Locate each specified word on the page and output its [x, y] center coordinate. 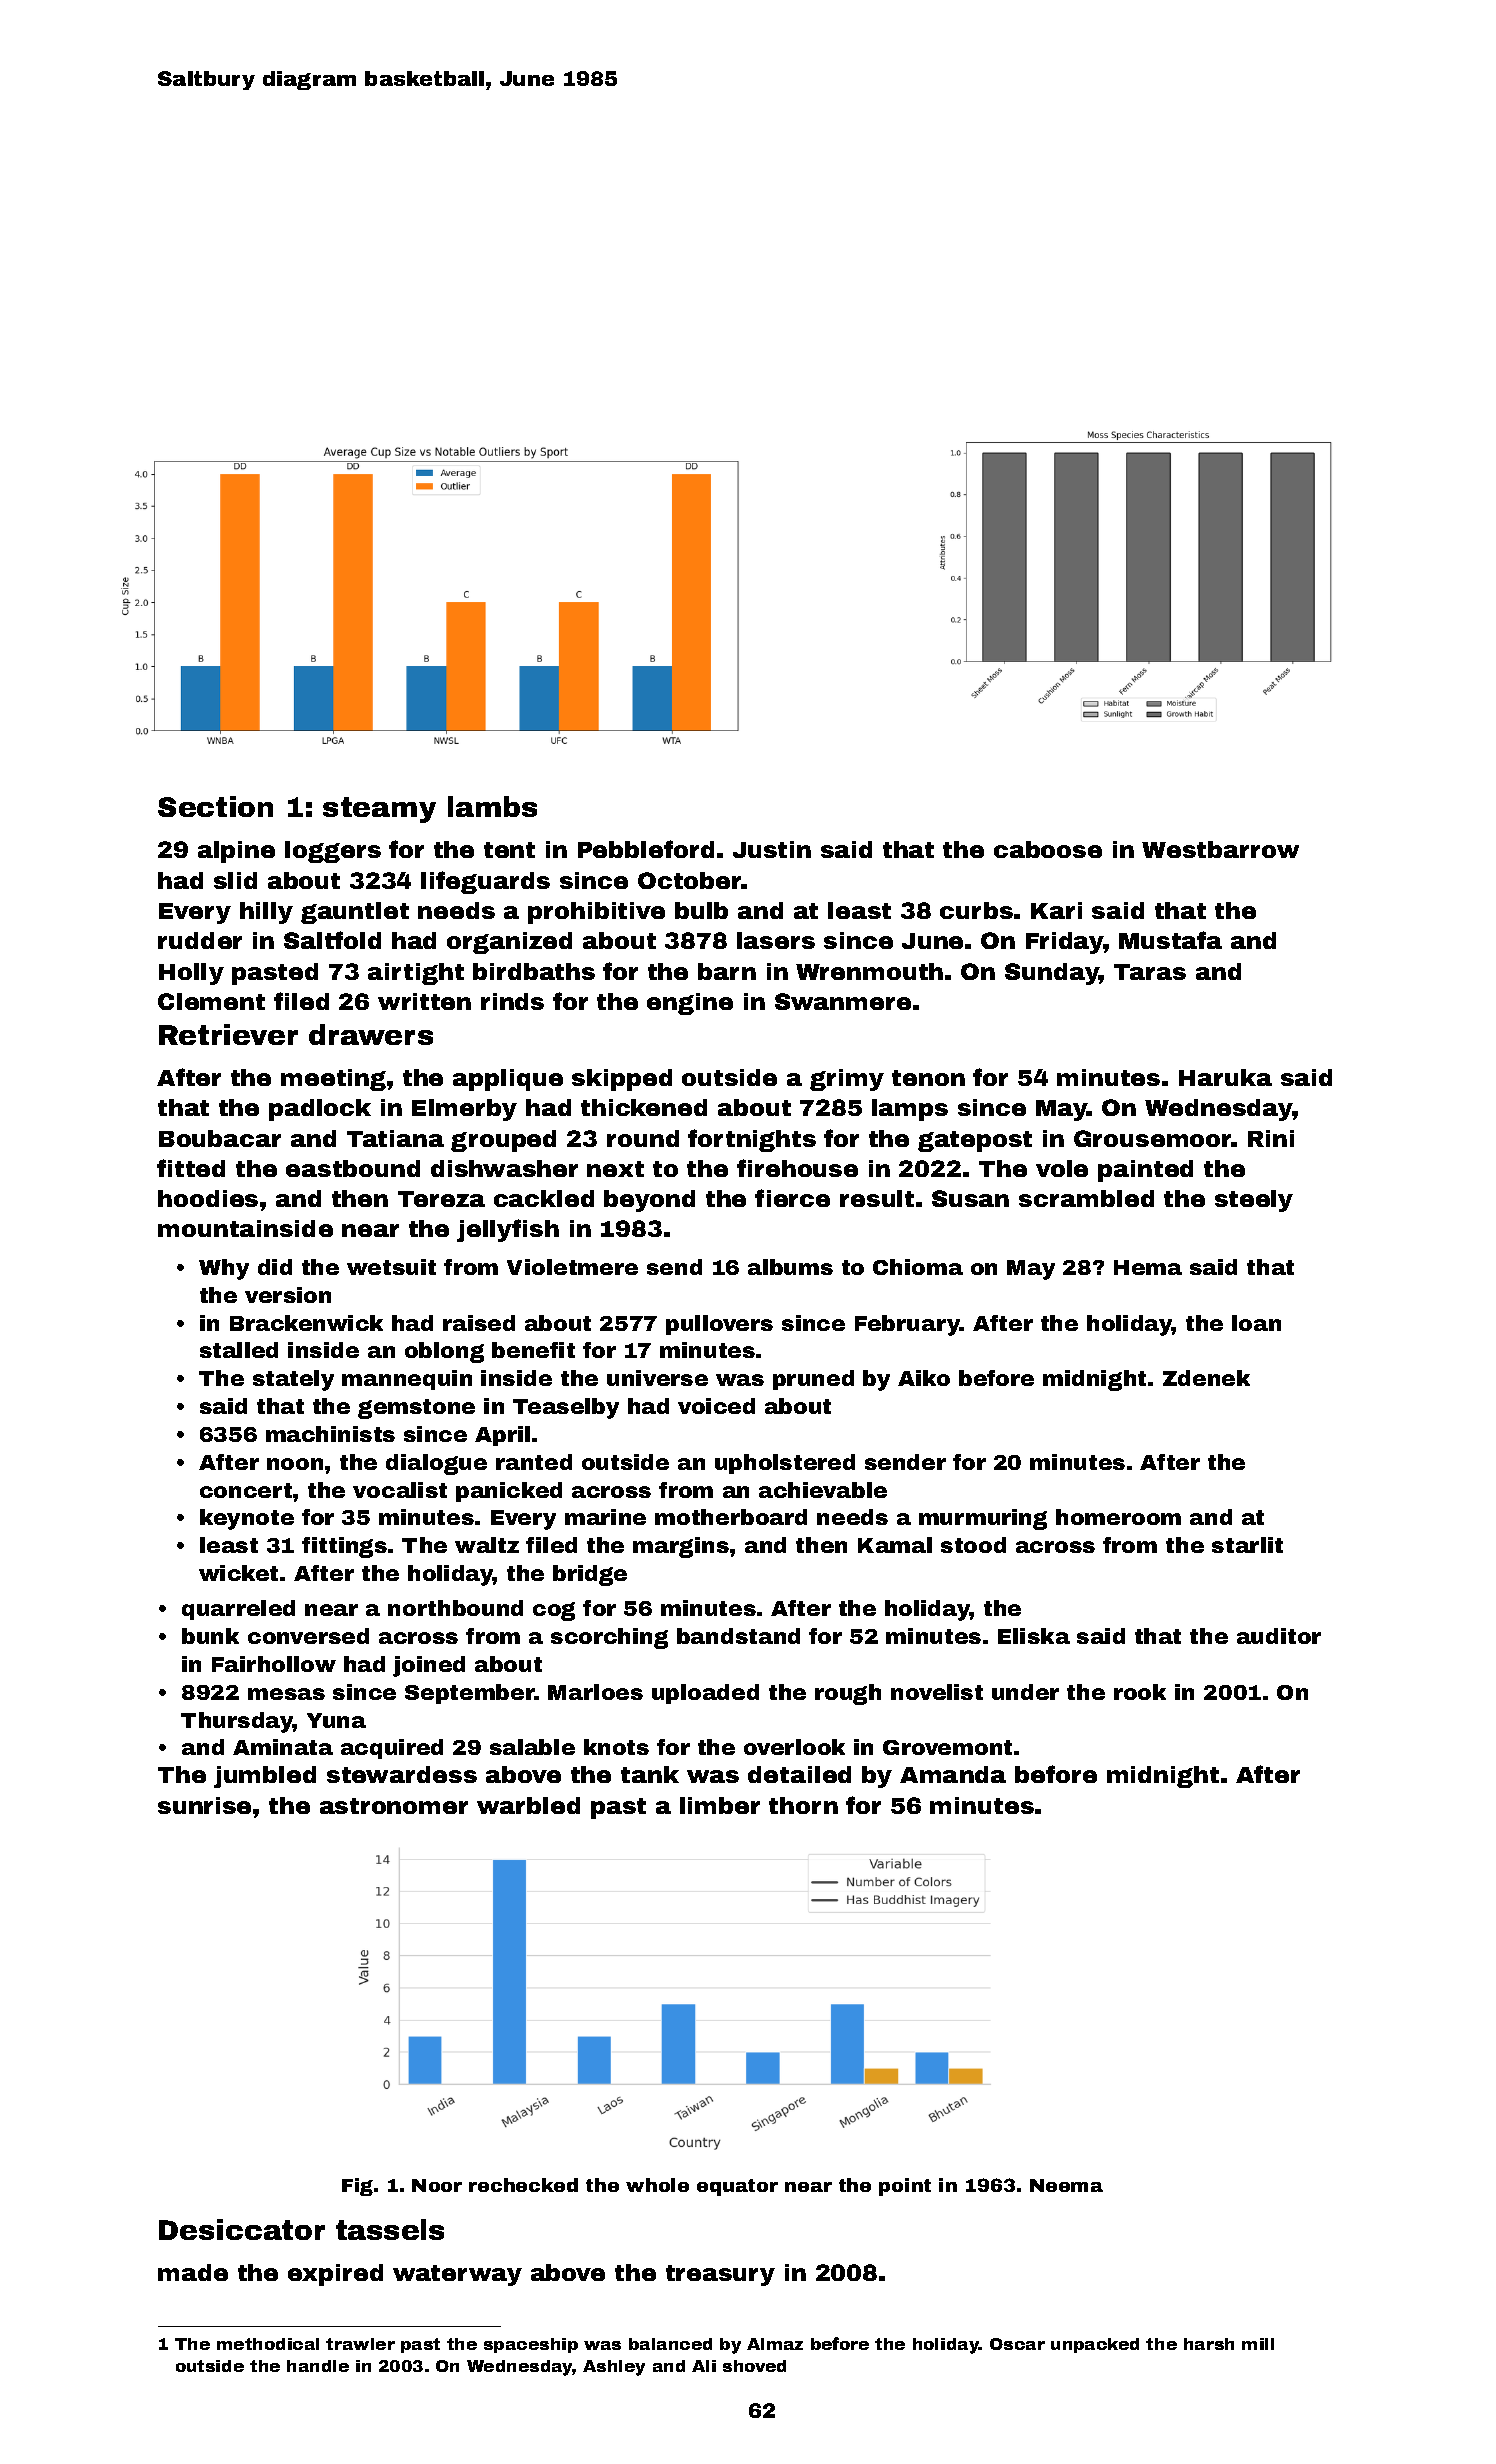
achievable [823, 1490]
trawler [360, 2344]
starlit [1247, 1545]
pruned [813, 1380]
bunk [210, 1636]
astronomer [394, 1806]
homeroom [1118, 1517]
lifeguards [485, 882]
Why [224, 1269]
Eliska [1034, 1636]
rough [848, 1694]
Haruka [1225, 1077]
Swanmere [843, 1001]
